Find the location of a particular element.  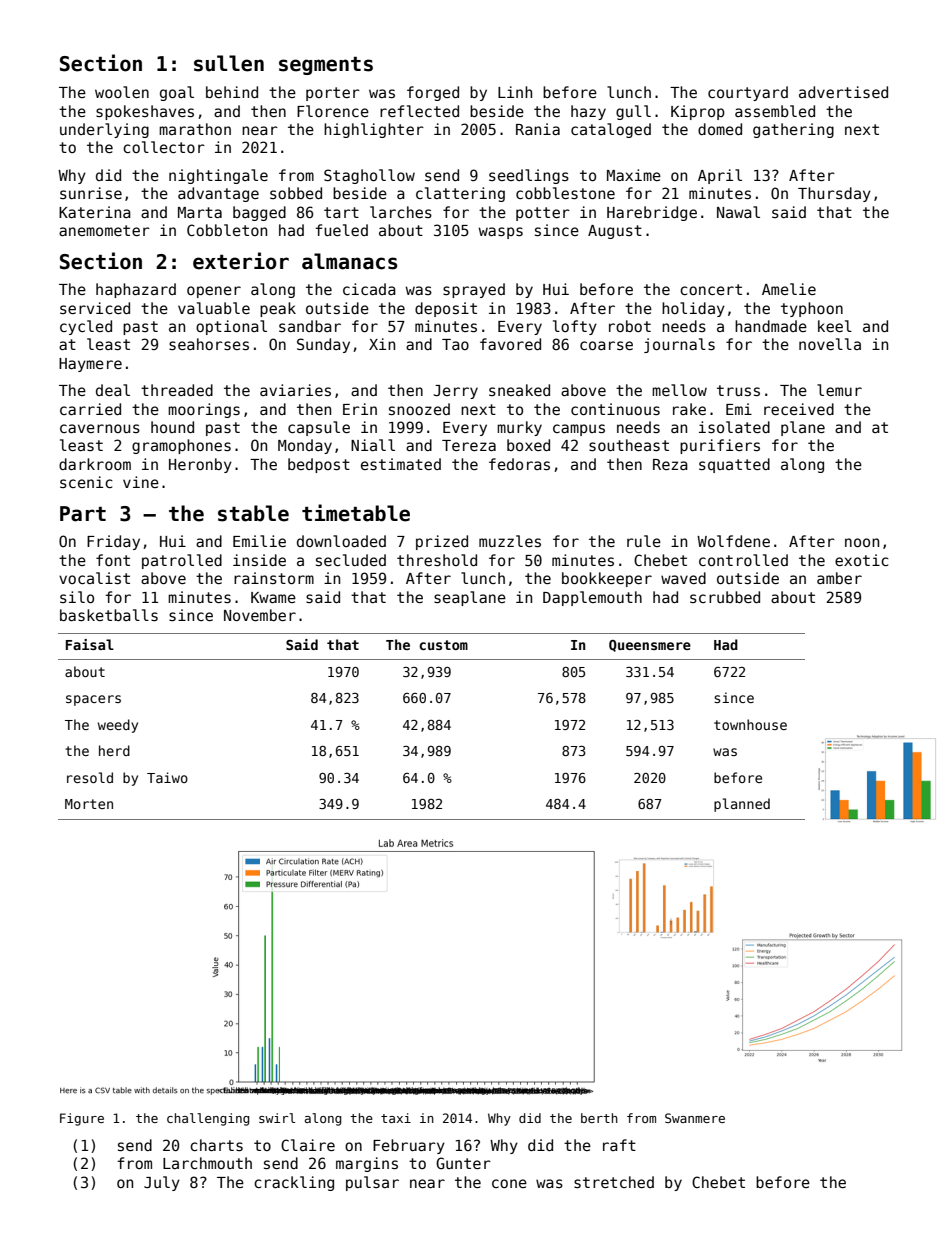

planned is located at coordinates (742, 805).
